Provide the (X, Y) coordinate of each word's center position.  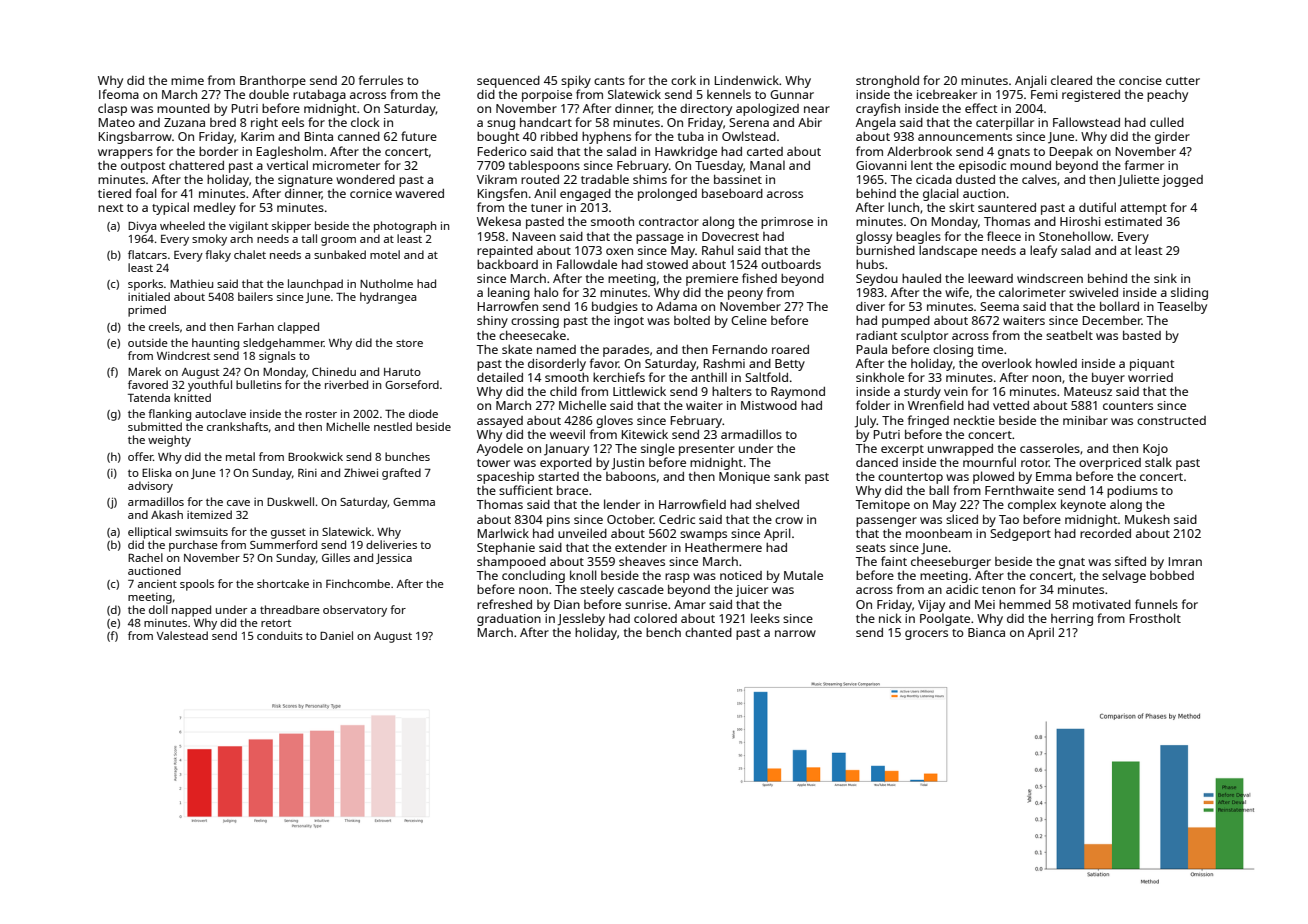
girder (1172, 138)
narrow (795, 633)
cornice (371, 193)
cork (683, 80)
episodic (982, 167)
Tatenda (149, 397)
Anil (545, 193)
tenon (998, 590)
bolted (692, 320)
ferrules (381, 80)
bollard (1119, 306)
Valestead (182, 635)
